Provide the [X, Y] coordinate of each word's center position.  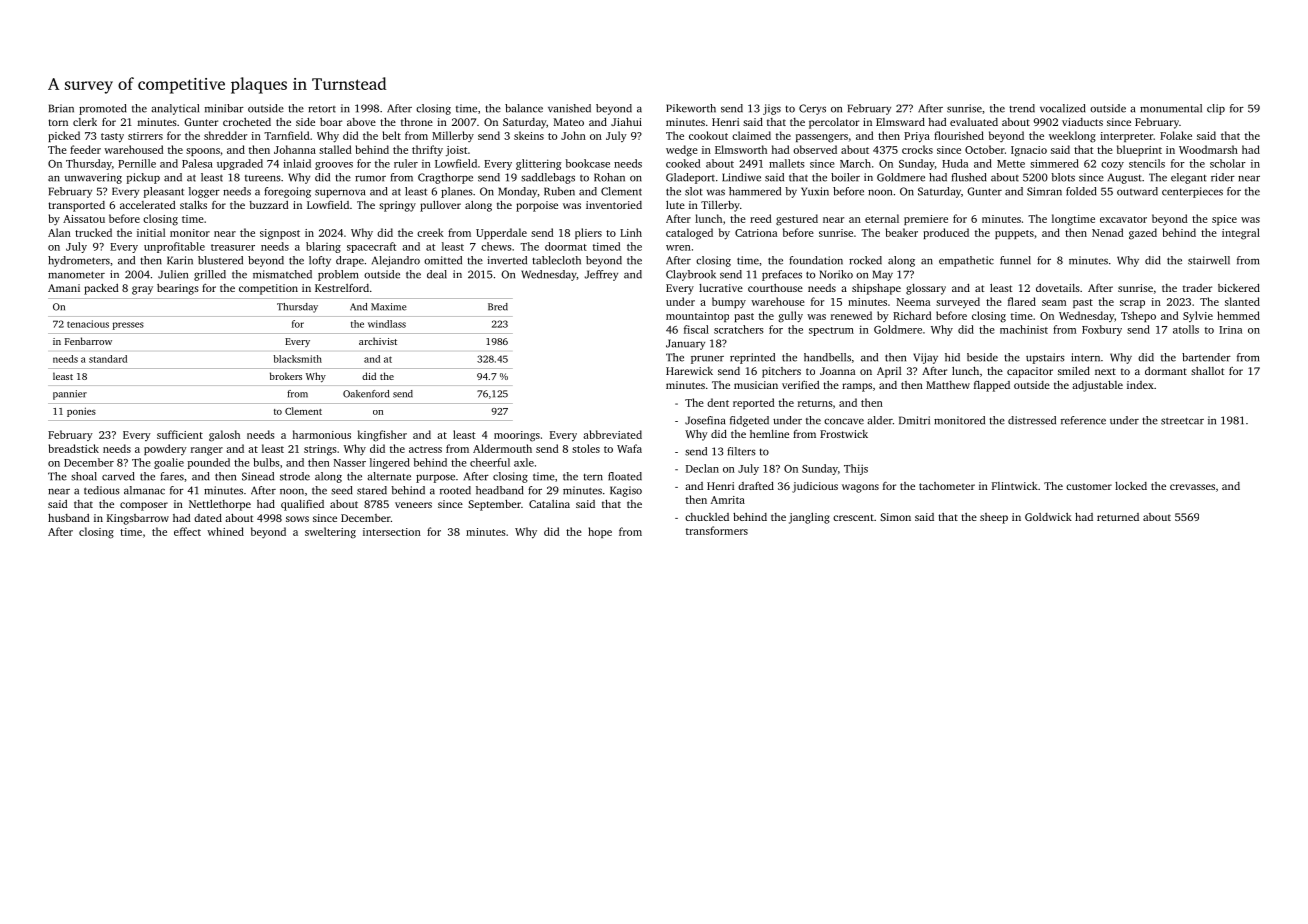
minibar [224, 108]
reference [1083, 420]
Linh [631, 232]
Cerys [812, 109]
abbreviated [612, 434]
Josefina [705, 420]
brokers [286, 376]
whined [225, 531]
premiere [926, 220]
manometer [76, 275]
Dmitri [914, 420]
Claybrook [691, 275]
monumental [1171, 108]
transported [76, 206]
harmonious [322, 434]
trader [1197, 288]
